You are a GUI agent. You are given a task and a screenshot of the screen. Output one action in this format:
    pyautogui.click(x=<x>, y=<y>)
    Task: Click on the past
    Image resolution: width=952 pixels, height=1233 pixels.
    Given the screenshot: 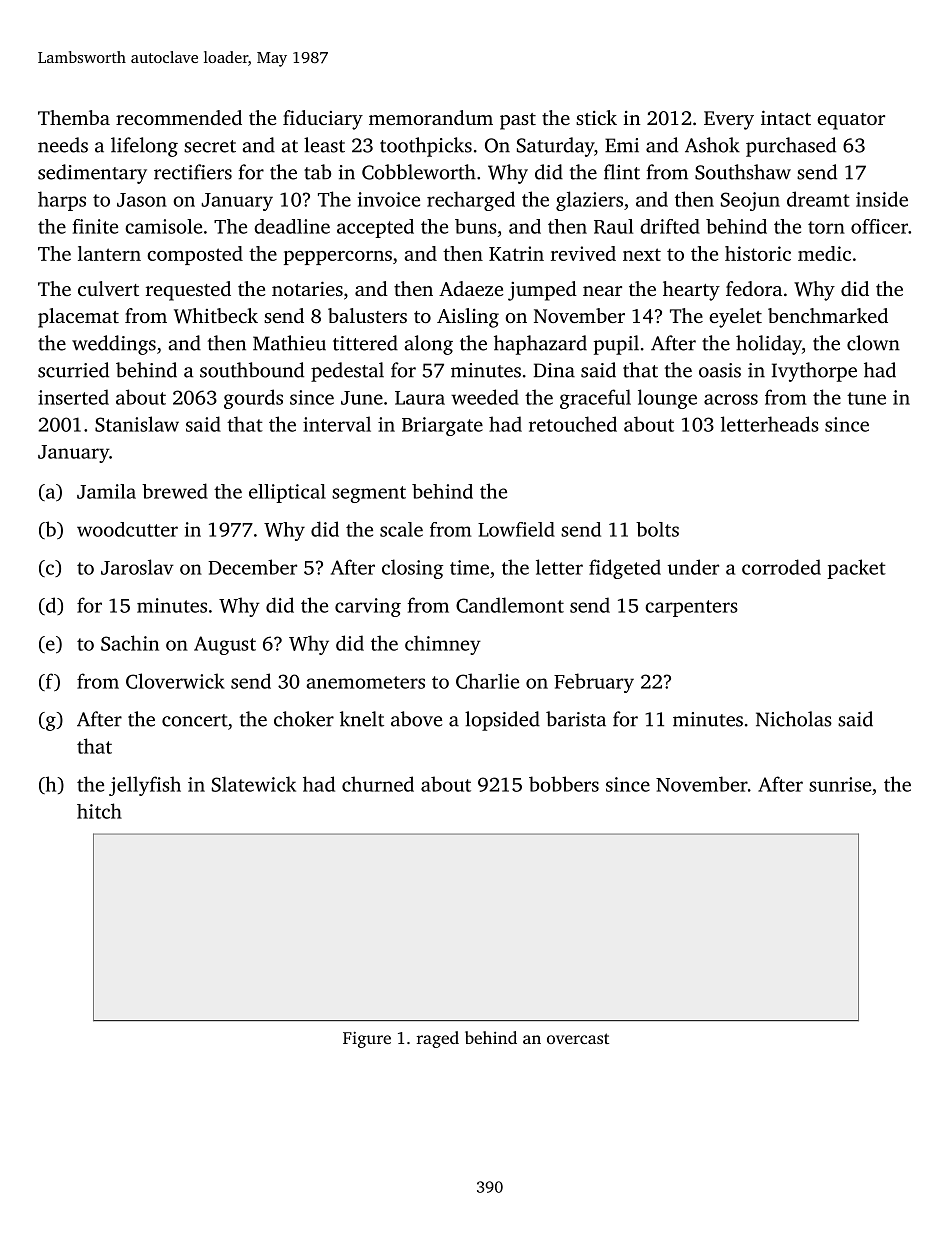 What is the action you would take?
    pyautogui.click(x=518, y=121)
